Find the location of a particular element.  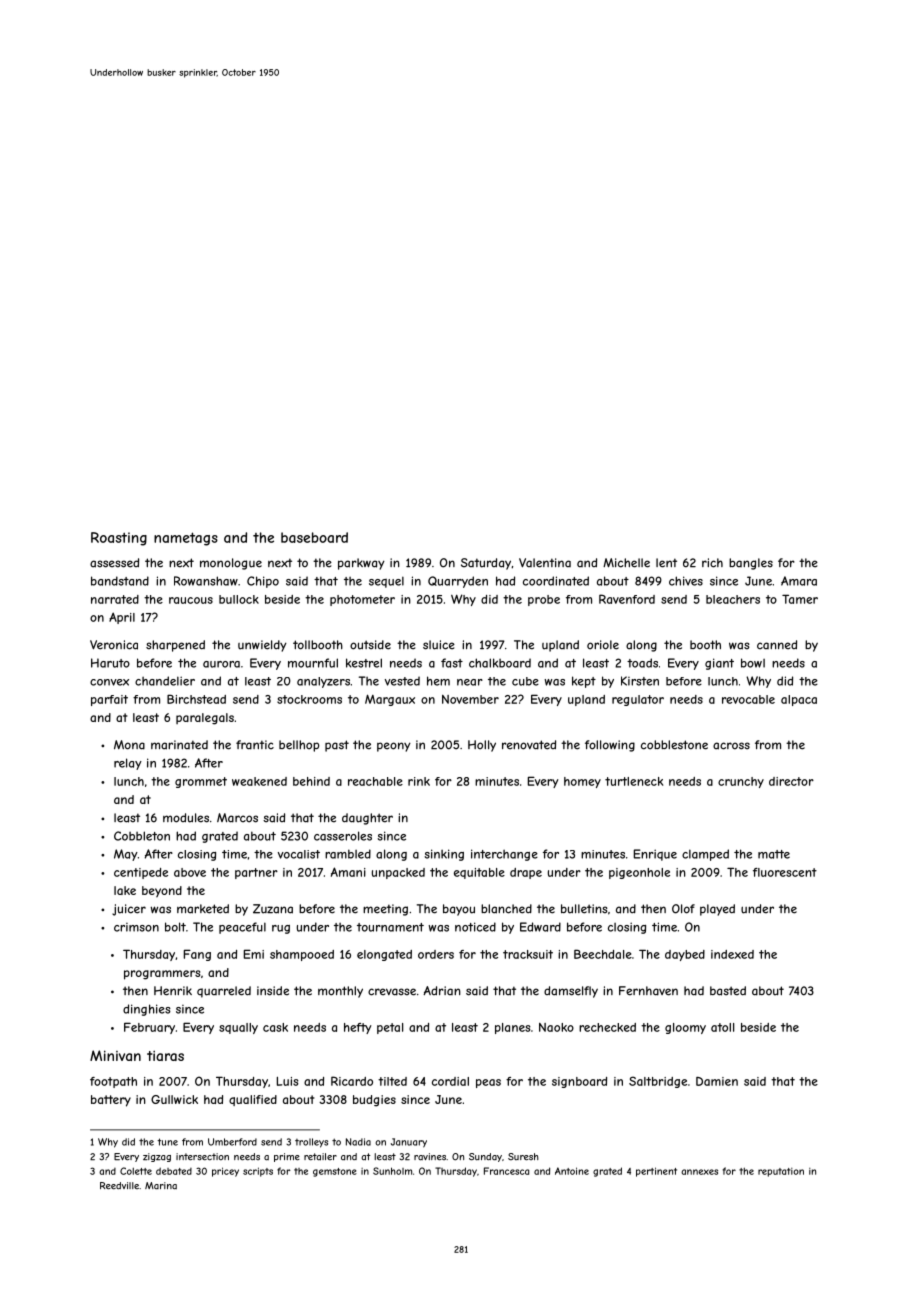

chalkboard is located at coordinates (500, 663).
